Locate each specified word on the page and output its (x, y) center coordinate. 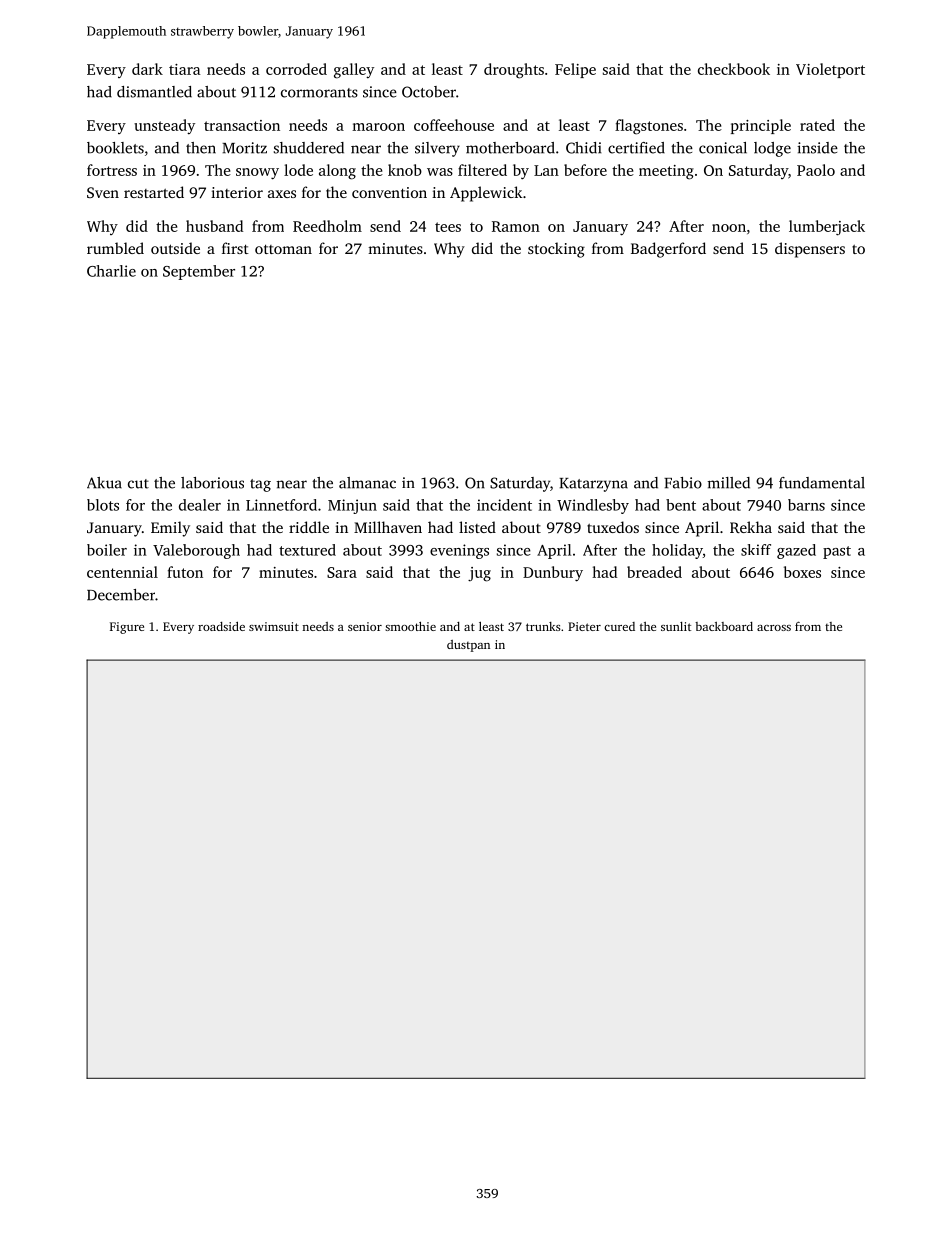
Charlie (111, 271)
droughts (514, 71)
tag (260, 485)
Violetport (830, 70)
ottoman (283, 249)
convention (389, 192)
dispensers (810, 250)
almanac (367, 483)
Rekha (751, 527)
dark (147, 69)
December (121, 595)
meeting (666, 172)
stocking (556, 250)
